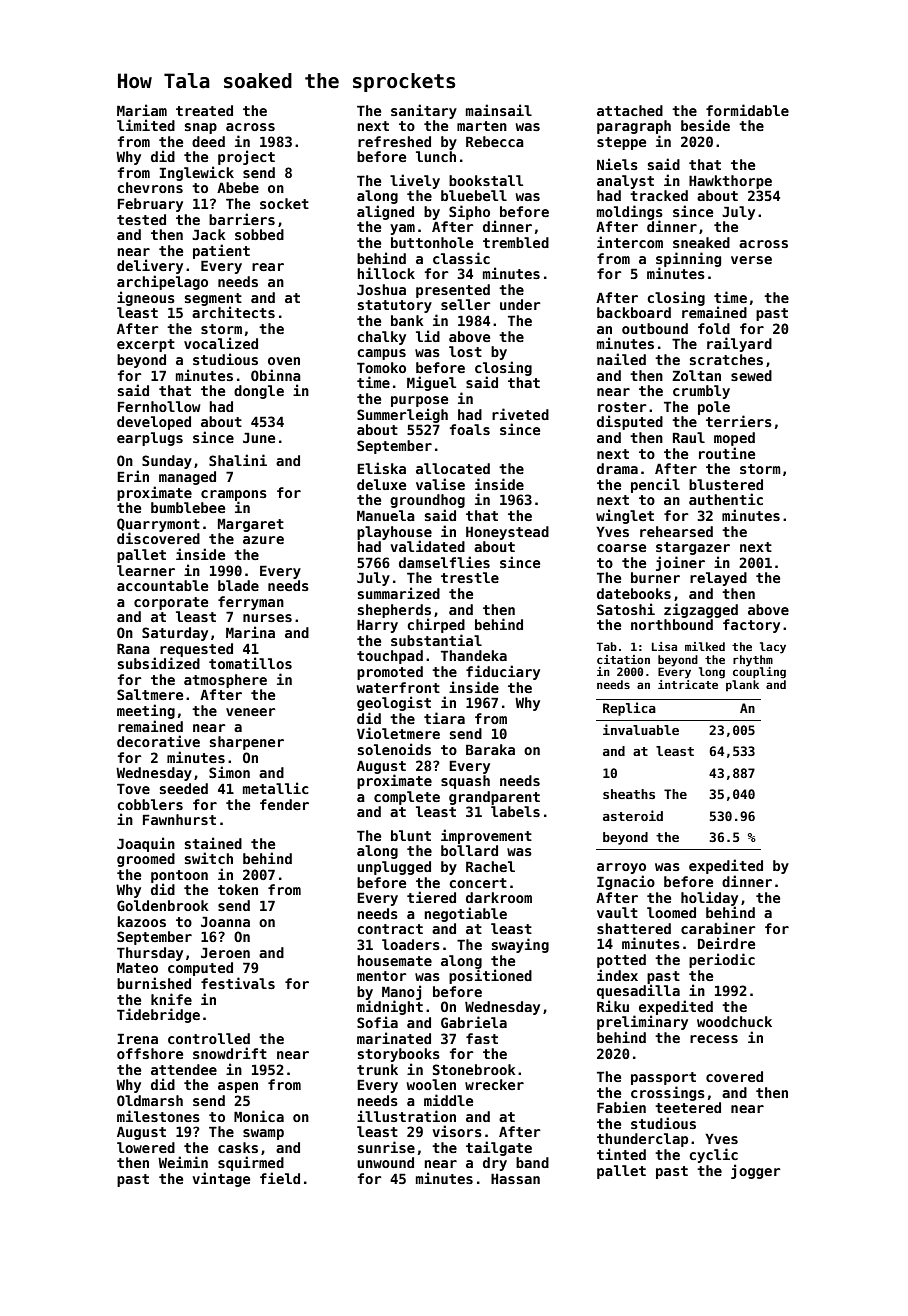  Describe the element at coordinates (672, 624) in the screenshot. I see `northbound` at that location.
